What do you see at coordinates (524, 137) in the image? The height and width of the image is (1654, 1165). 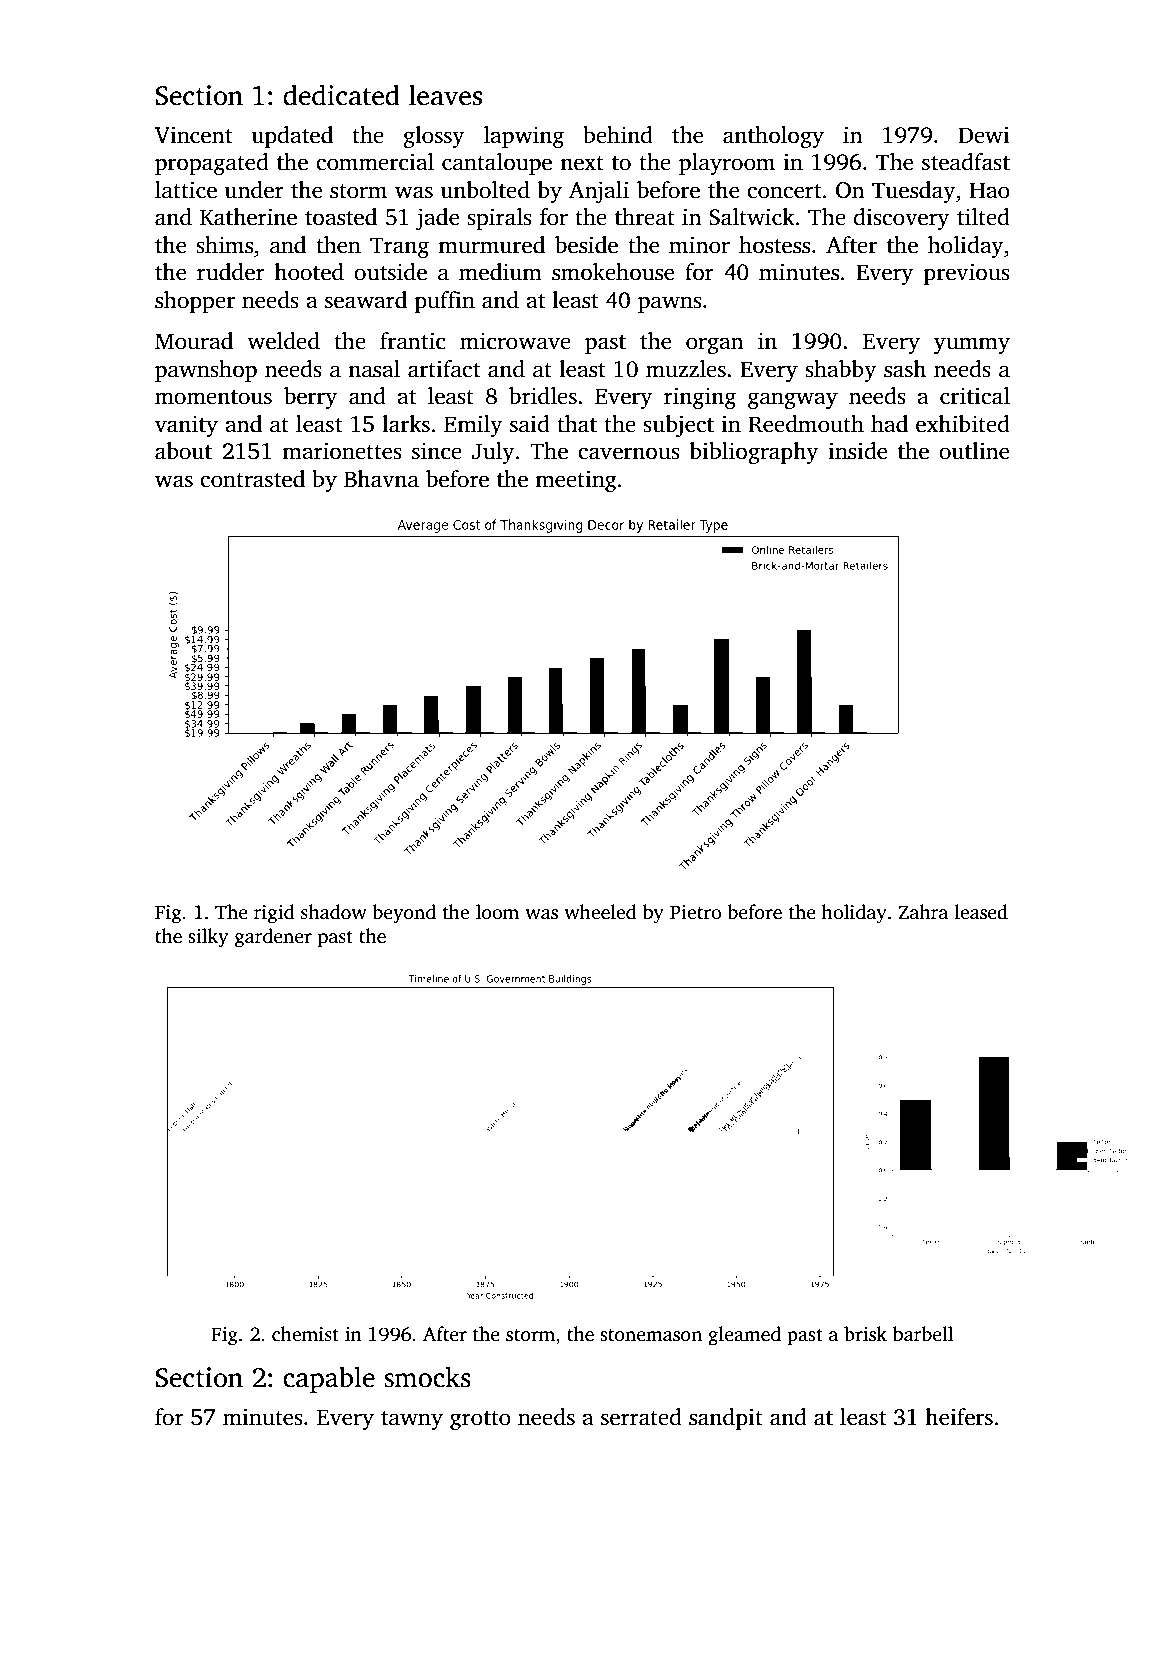 I see `lapwing` at bounding box center [524, 137].
